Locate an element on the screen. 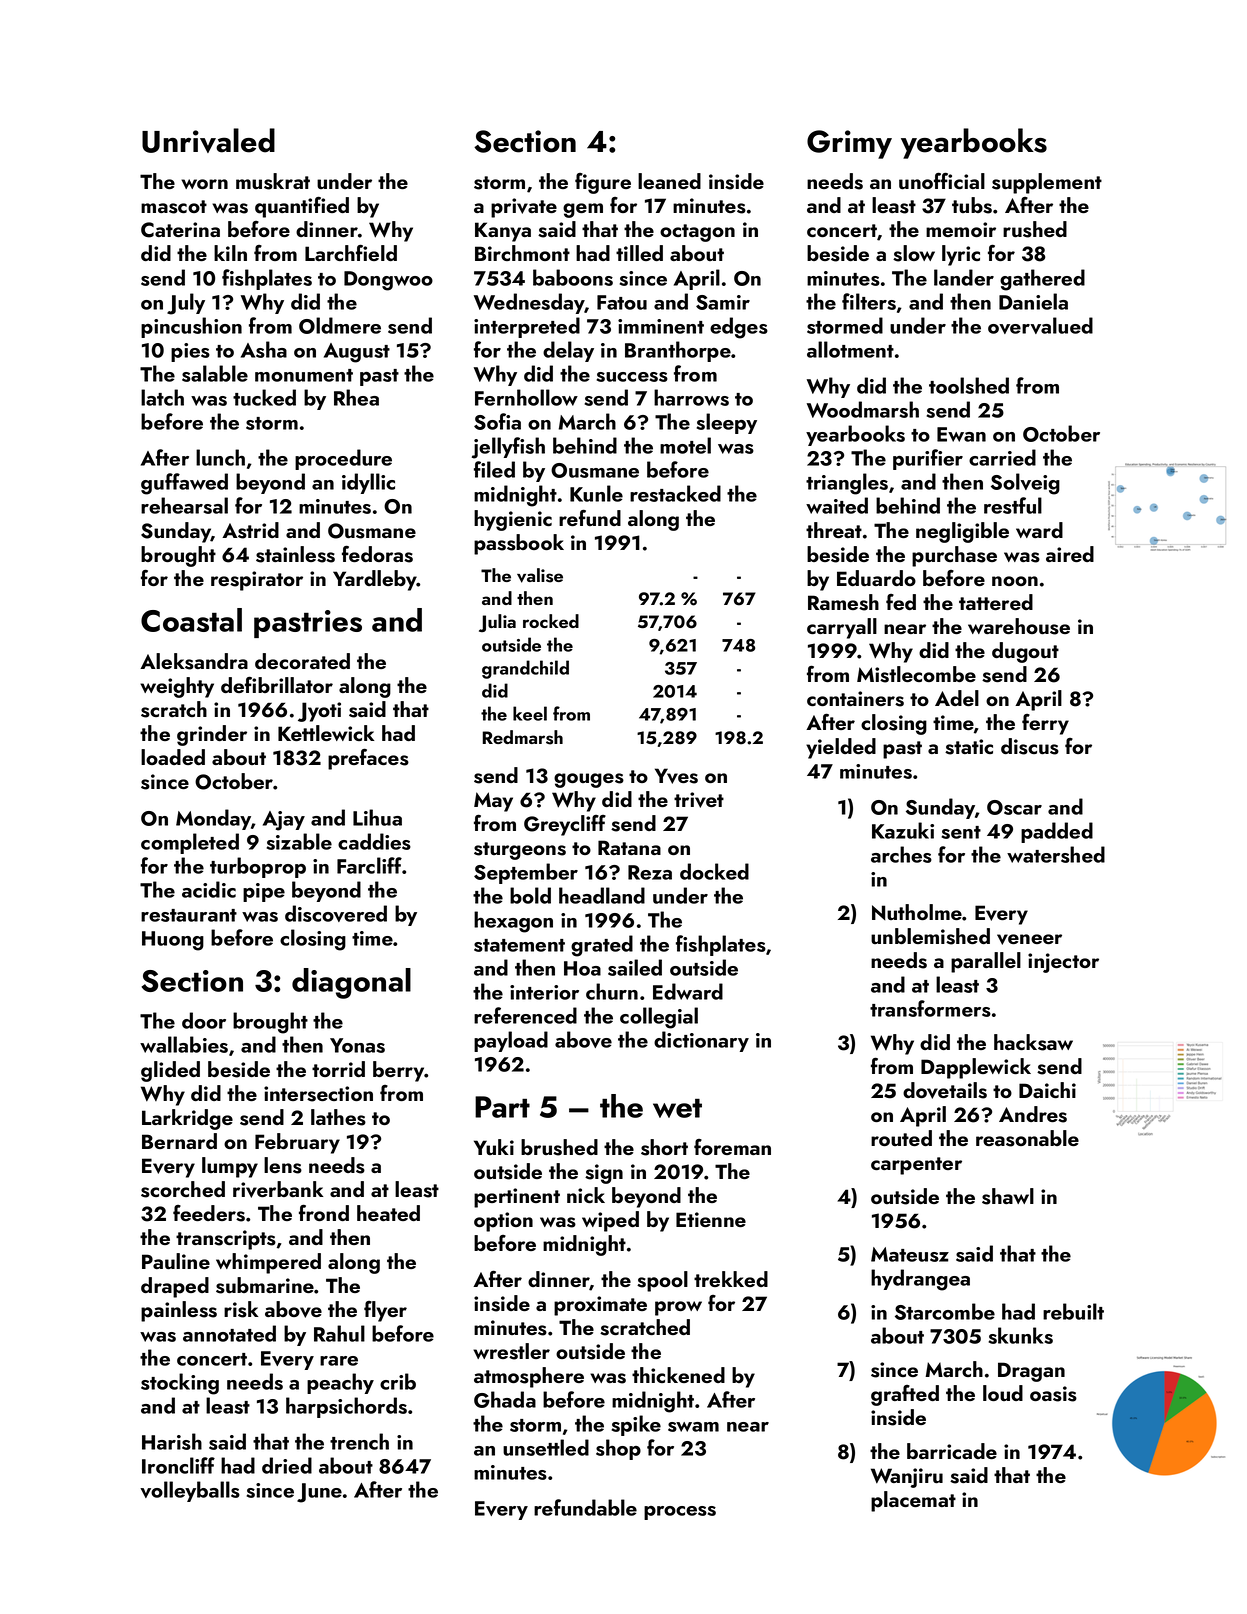 The image size is (1247, 1614). painless is located at coordinates (179, 1311).
